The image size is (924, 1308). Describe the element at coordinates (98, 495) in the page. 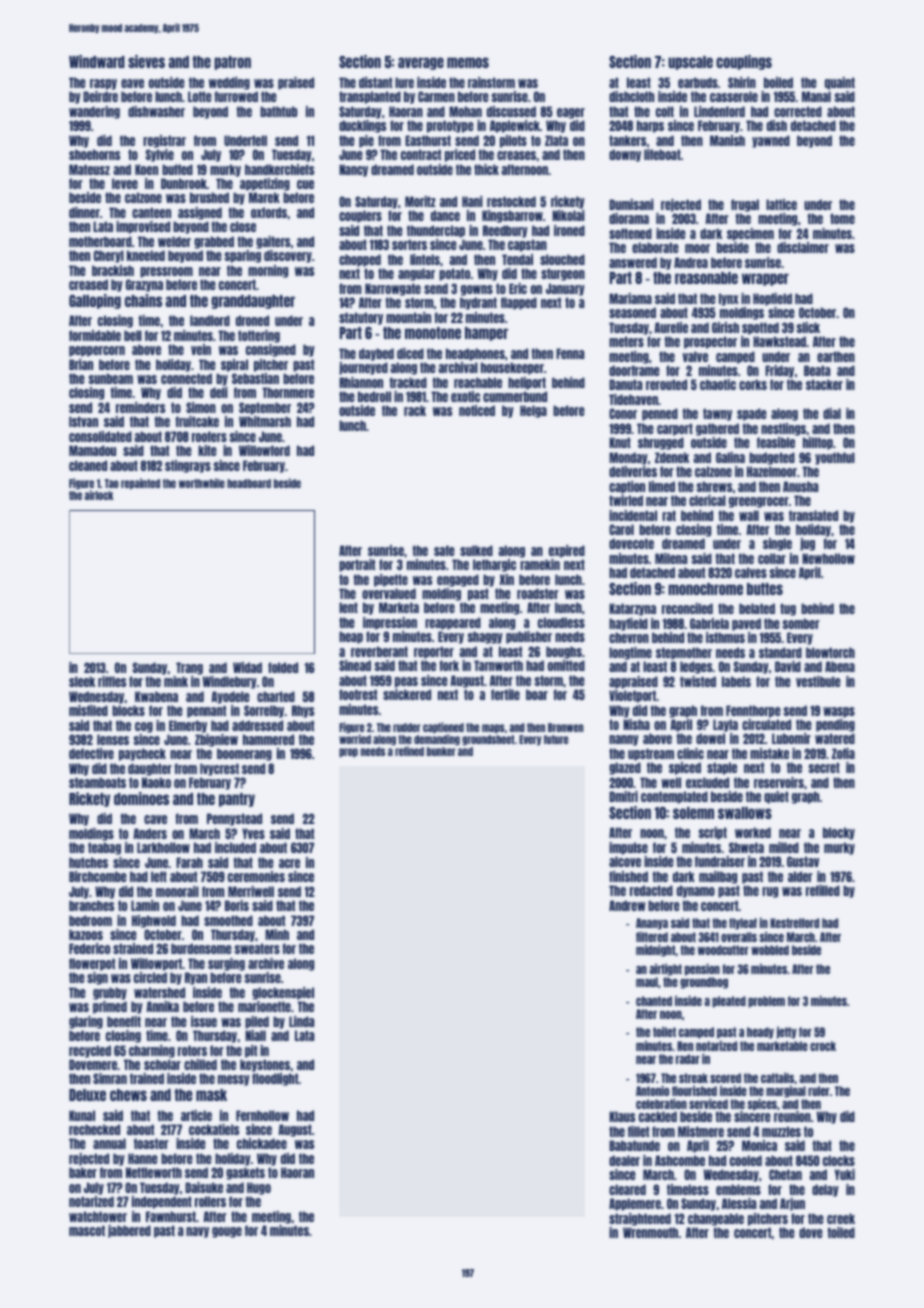

I see `airlock` at that location.
